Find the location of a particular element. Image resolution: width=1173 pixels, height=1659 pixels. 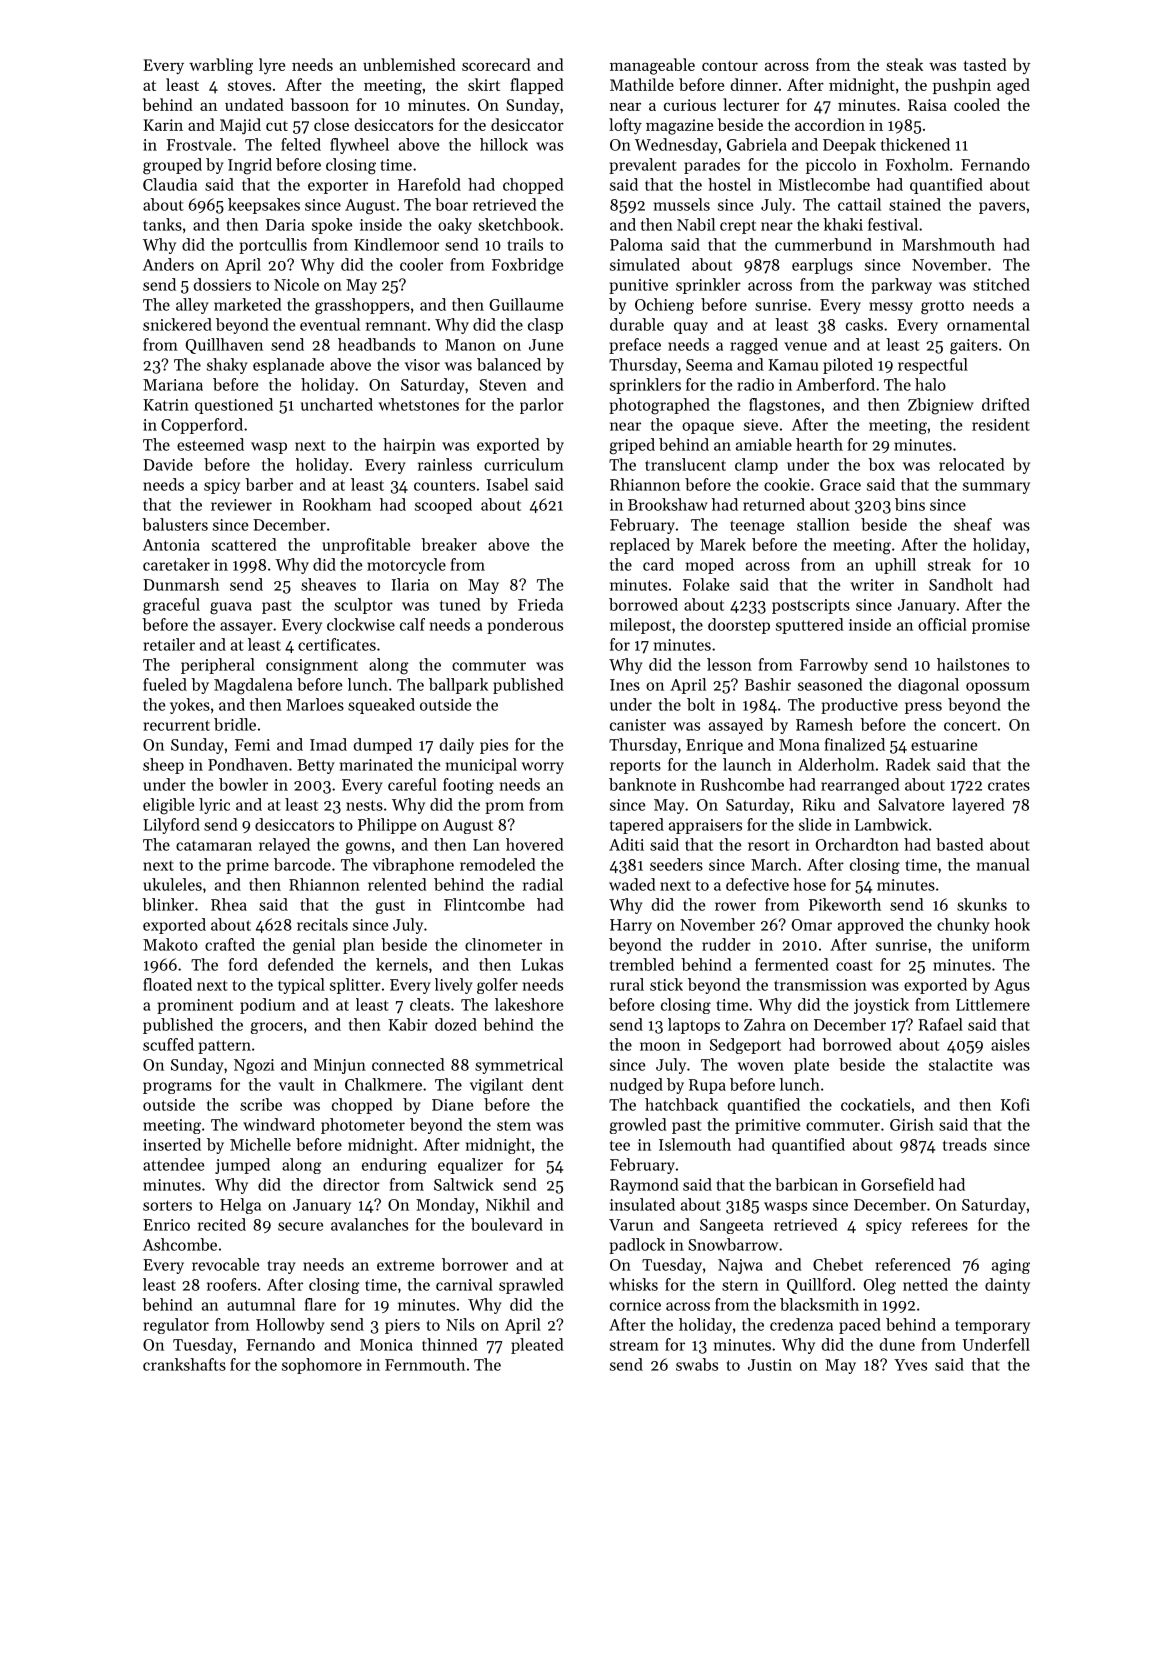

pleated is located at coordinates (537, 1346).
